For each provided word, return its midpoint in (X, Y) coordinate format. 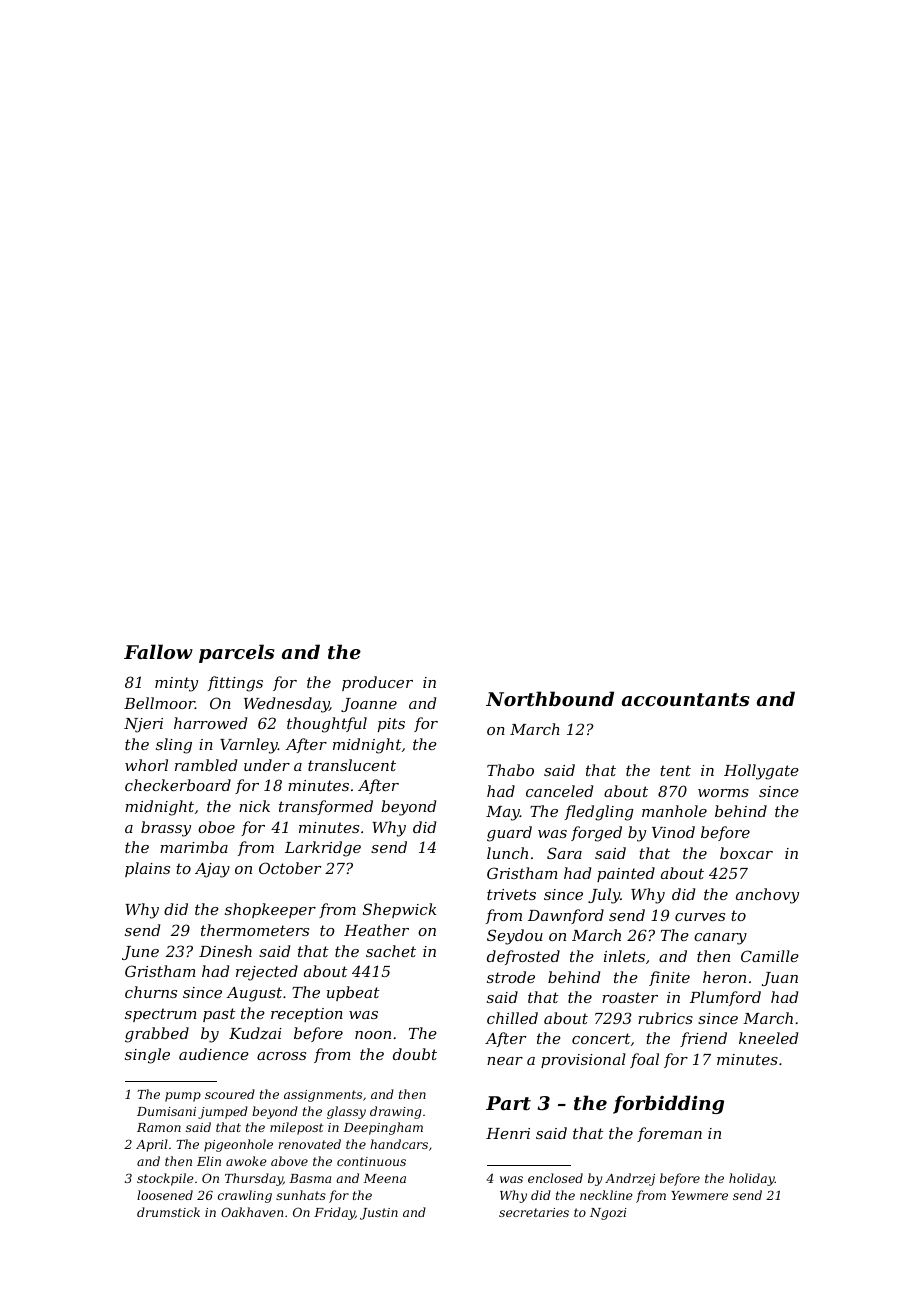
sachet (391, 951)
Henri (508, 1133)
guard (509, 834)
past (219, 1015)
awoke (246, 1161)
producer (377, 683)
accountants (686, 700)
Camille (770, 956)
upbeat (353, 993)
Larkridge (323, 849)
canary (720, 939)
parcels (237, 653)
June (140, 953)
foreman (669, 1134)
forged (596, 834)
